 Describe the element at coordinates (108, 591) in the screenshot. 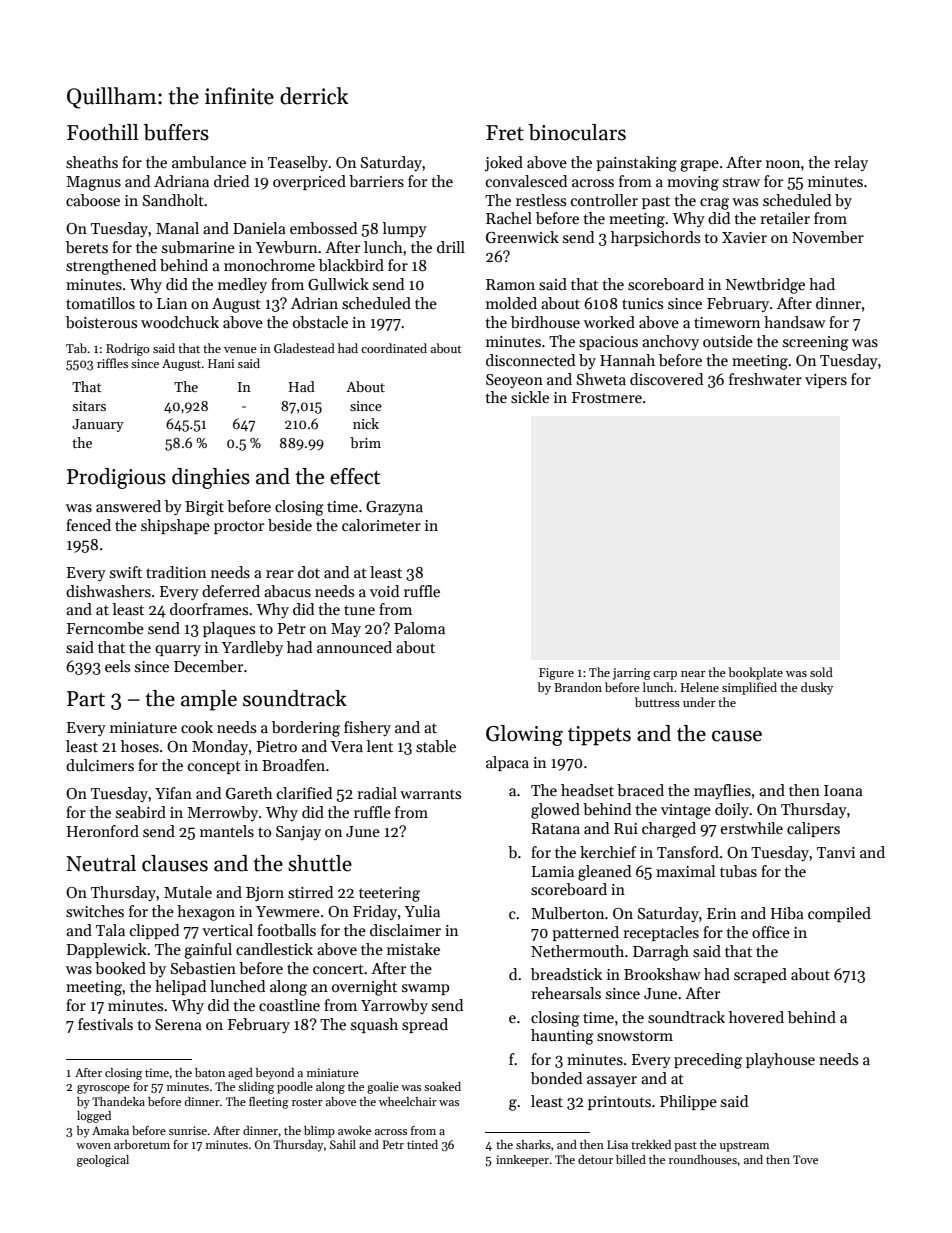

I see `dishwashers` at that location.
